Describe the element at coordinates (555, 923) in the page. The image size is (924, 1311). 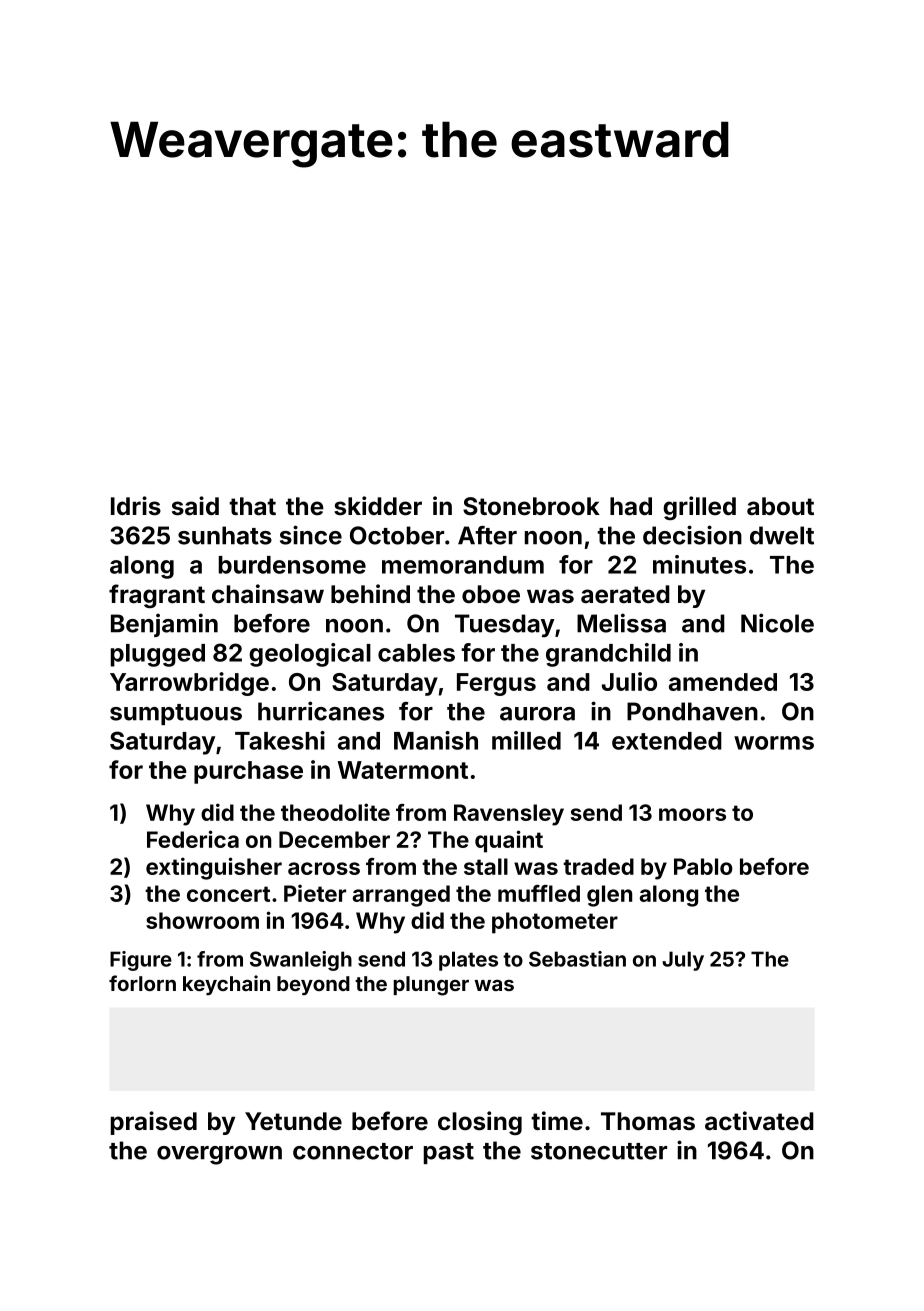
I see `photometer` at that location.
